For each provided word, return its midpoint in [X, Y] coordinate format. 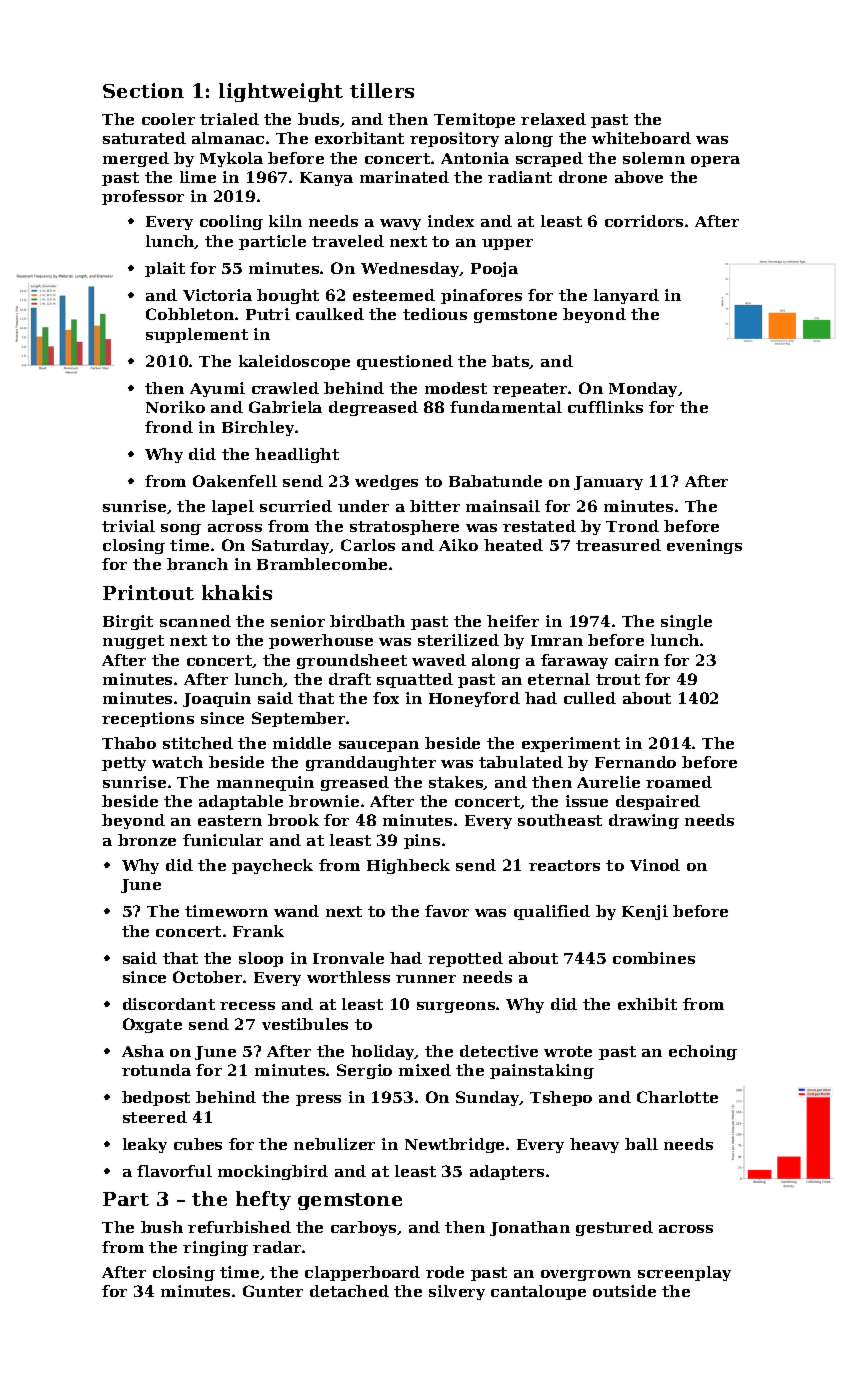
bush [162, 1227]
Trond [632, 526]
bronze [147, 840]
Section [143, 90]
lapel [233, 507]
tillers [382, 90]
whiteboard [641, 138]
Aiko [458, 545]
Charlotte [677, 1097]
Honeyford [474, 699]
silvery [457, 1292]
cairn [637, 660]
